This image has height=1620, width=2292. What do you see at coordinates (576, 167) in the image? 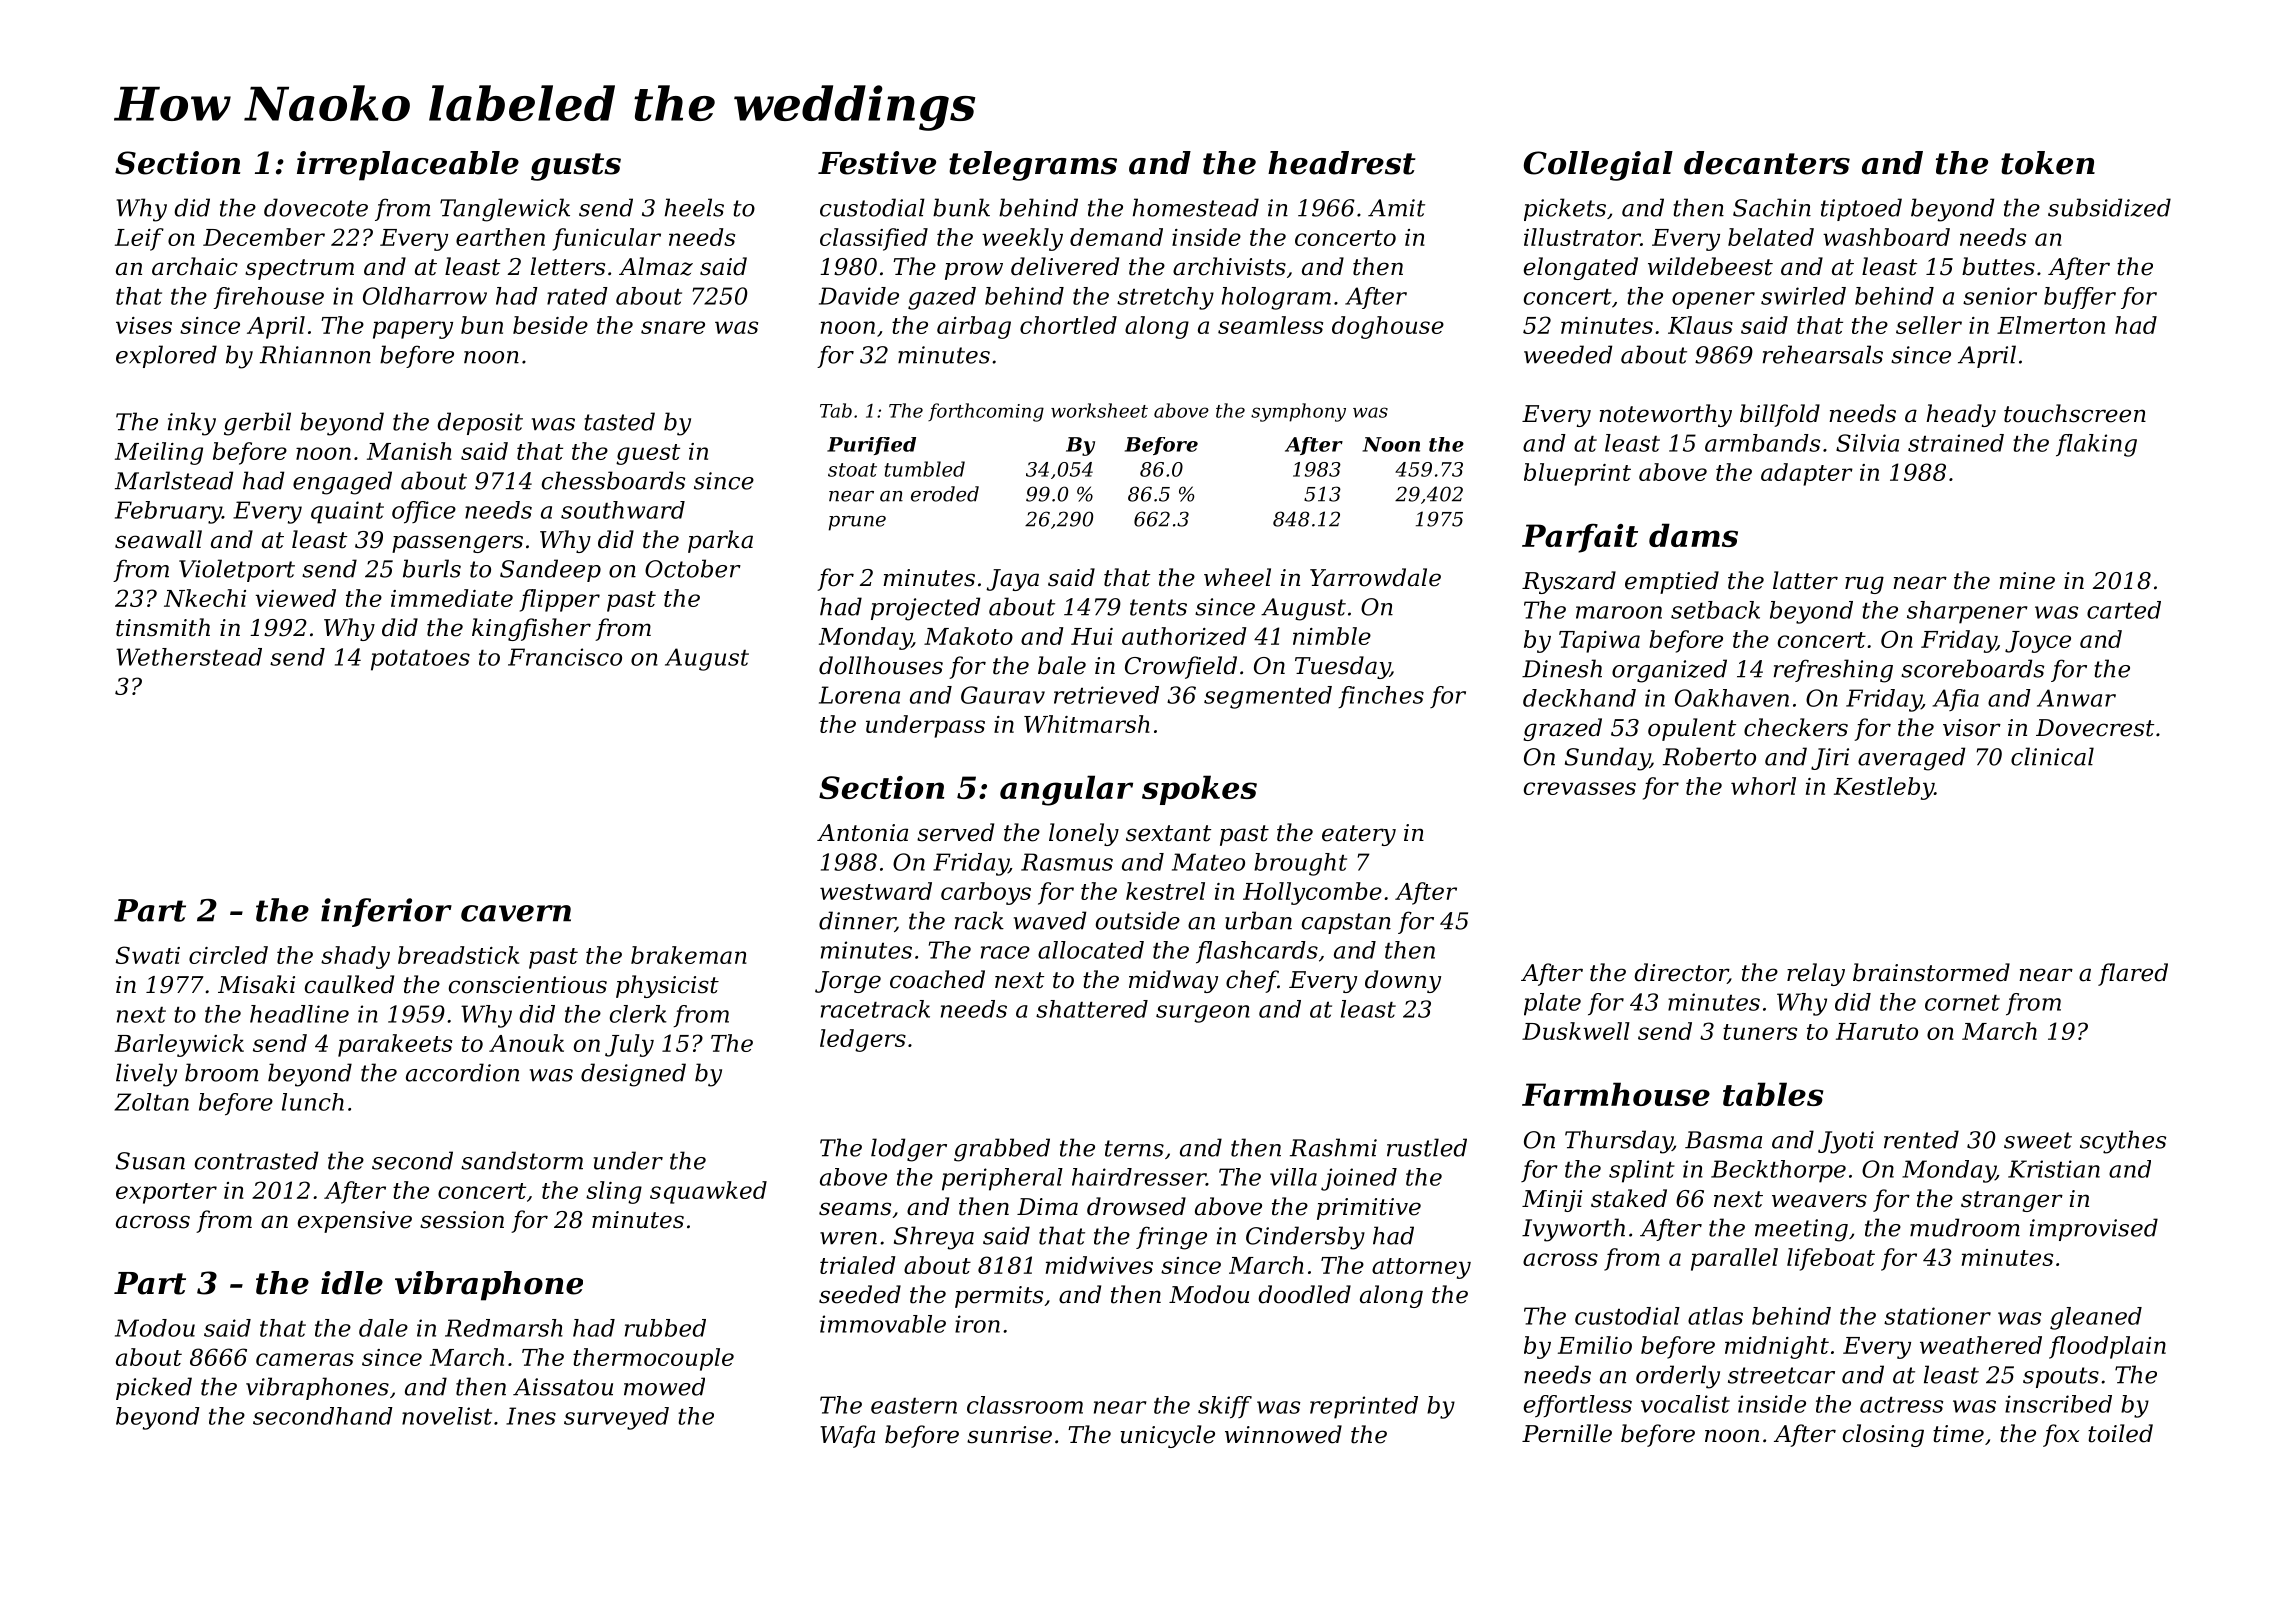
I see `gusts` at bounding box center [576, 167].
